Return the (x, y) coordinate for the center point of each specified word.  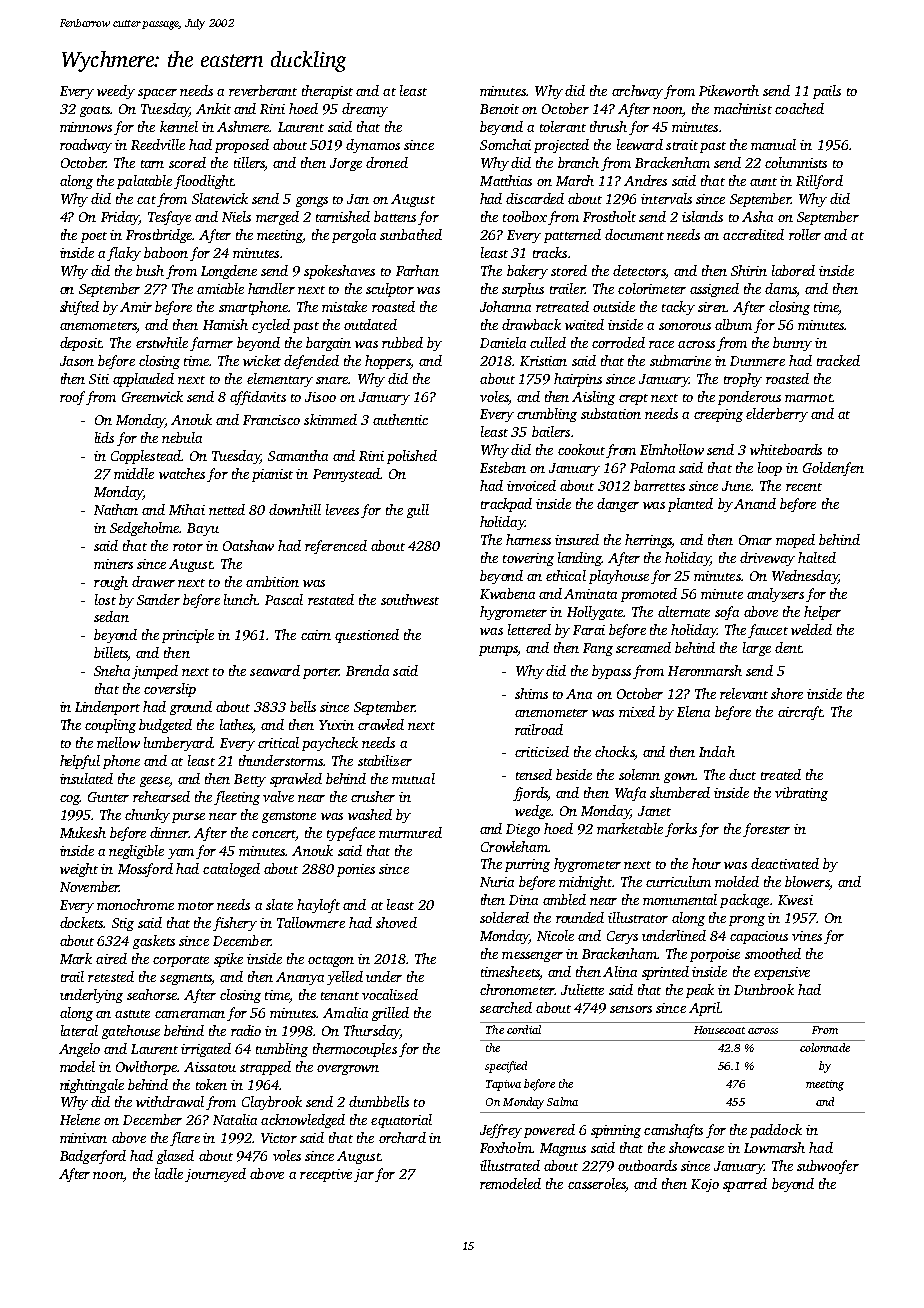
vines (807, 936)
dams (781, 288)
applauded (143, 380)
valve (278, 796)
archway (637, 92)
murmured (410, 832)
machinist (743, 108)
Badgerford (93, 1157)
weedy (116, 92)
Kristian (543, 361)
